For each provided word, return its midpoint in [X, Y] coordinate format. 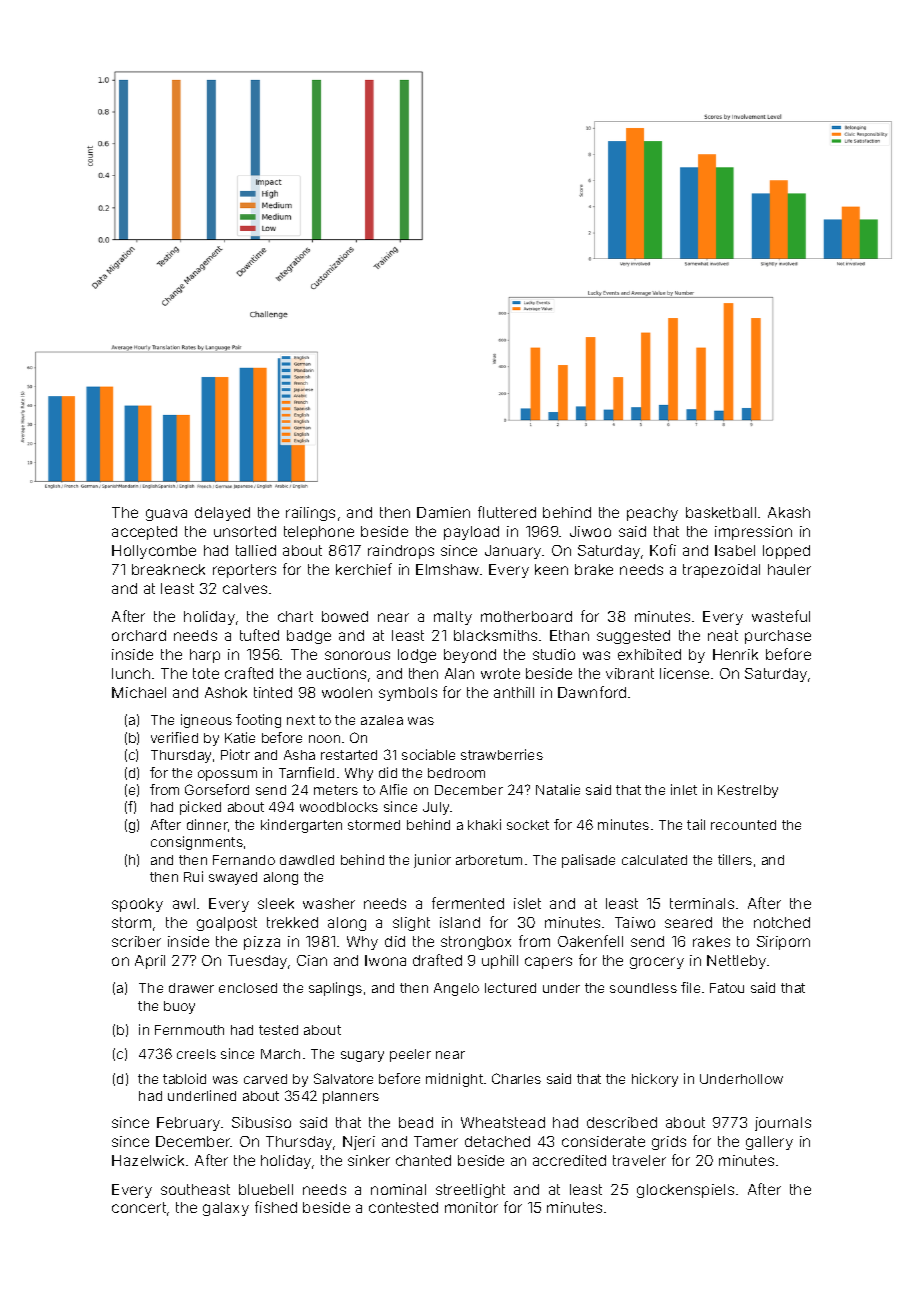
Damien [443, 512]
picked [200, 808]
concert [139, 1207]
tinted [273, 692]
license [684, 673]
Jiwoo [590, 531]
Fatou [727, 988]
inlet [684, 789]
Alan [459, 673]
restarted [349, 755]
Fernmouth [189, 1030]
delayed [222, 514]
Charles [516, 1078]
